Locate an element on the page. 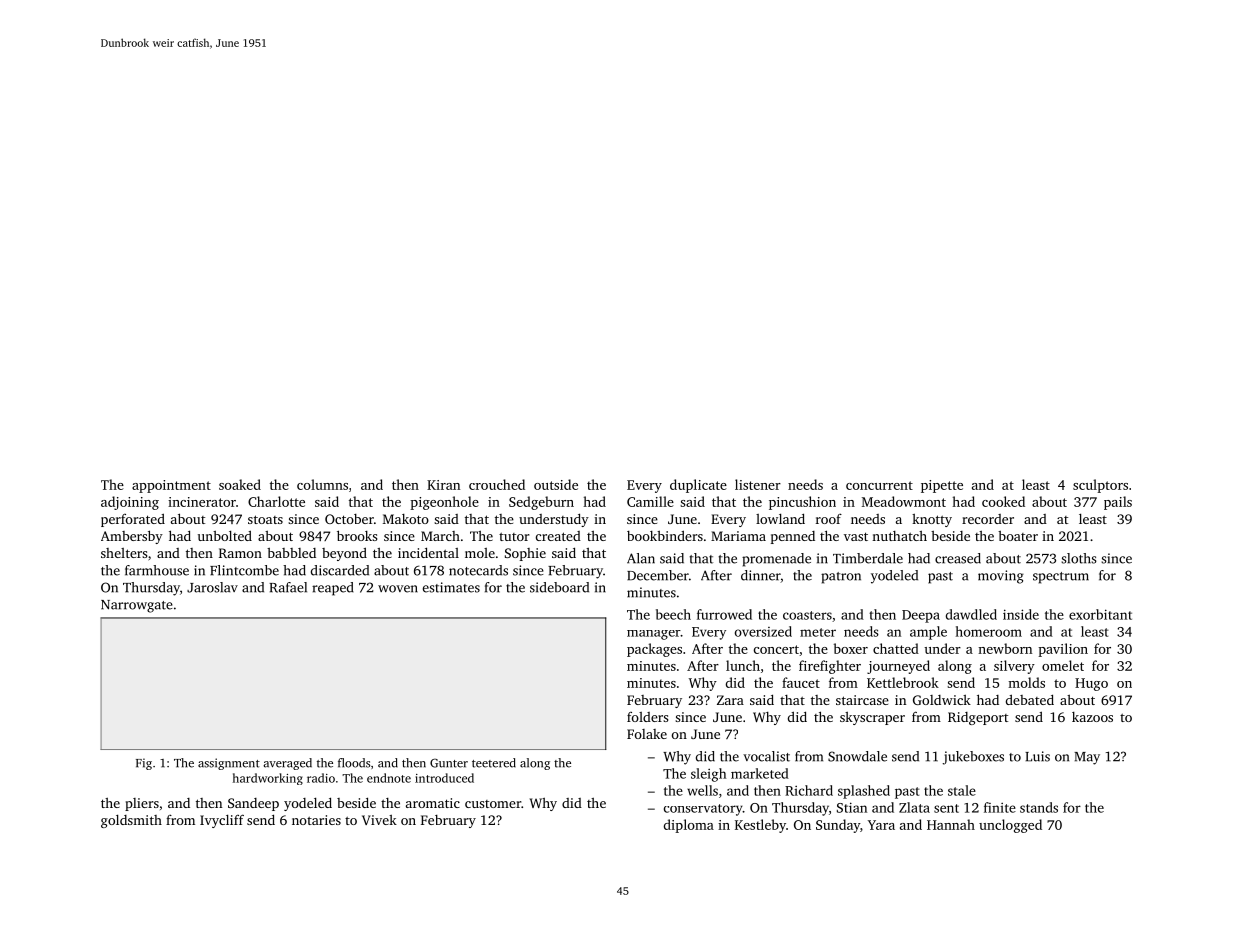 The image size is (1233, 952). folders is located at coordinates (647, 717).
